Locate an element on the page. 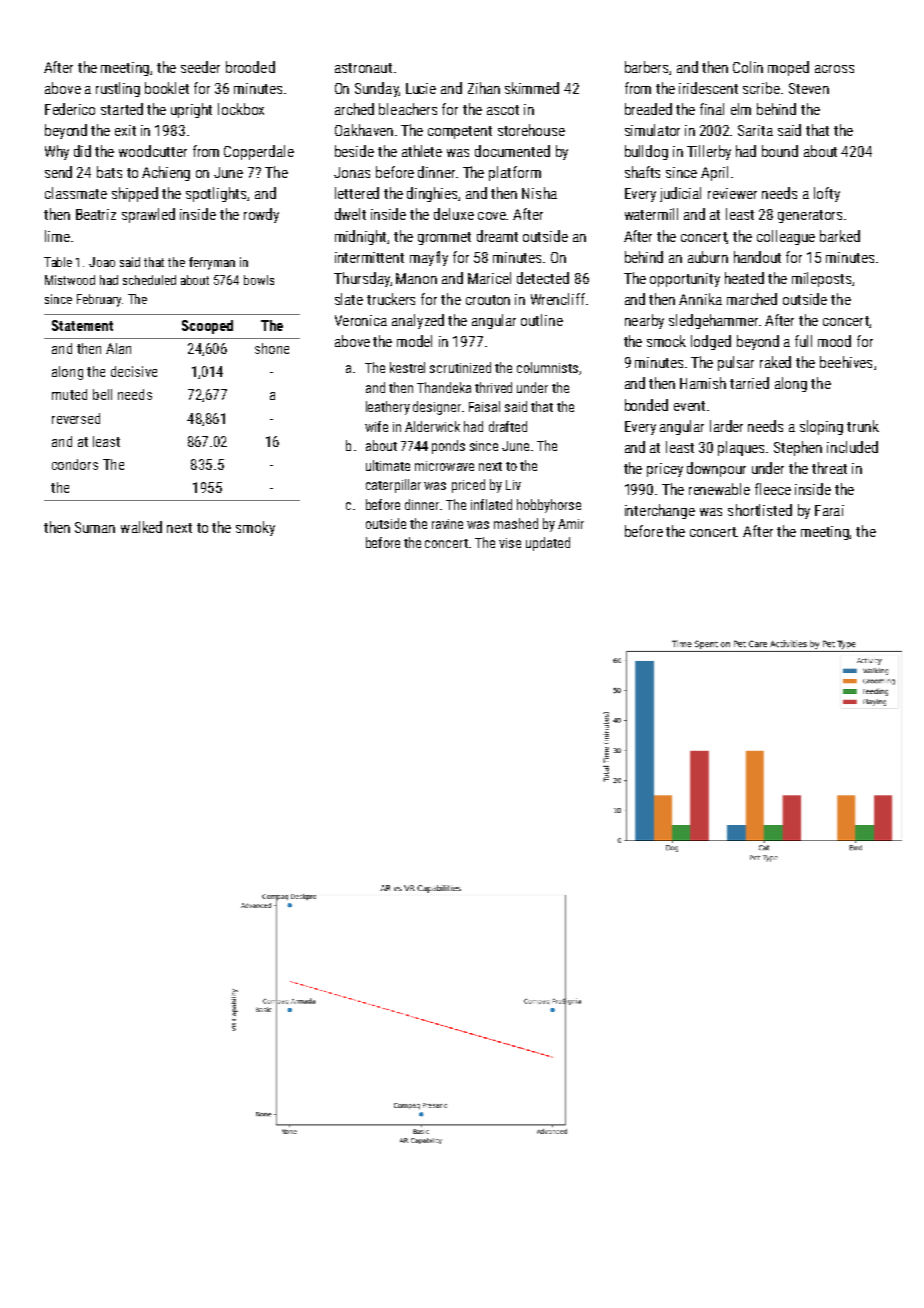 The image size is (924, 1308). dreamt is located at coordinates (497, 236).
